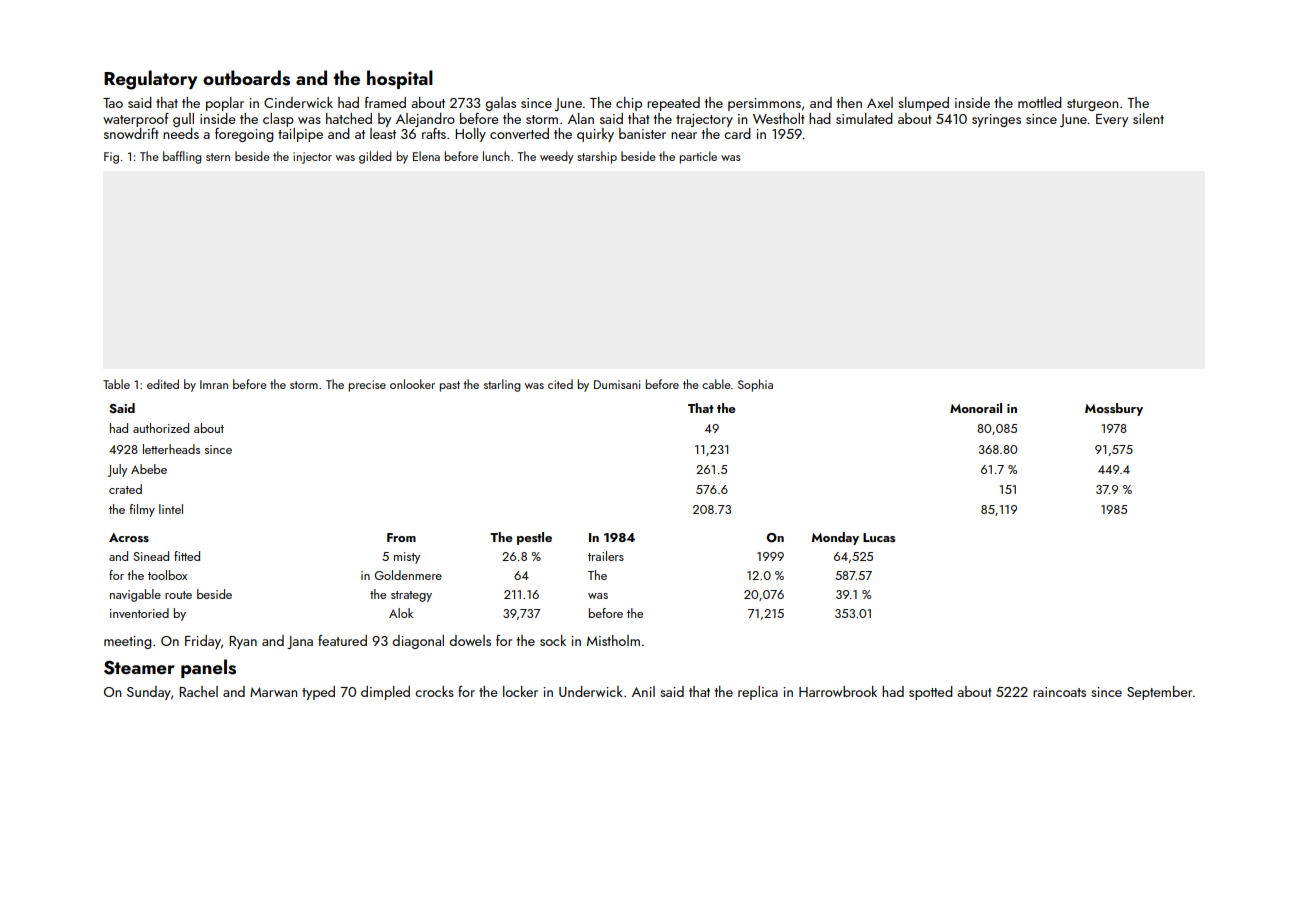 The height and width of the screenshot is (924, 1308). What do you see at coordinates (161, 428) in the screenshot?
I see `authorized` at bounding box center [161, 428].
